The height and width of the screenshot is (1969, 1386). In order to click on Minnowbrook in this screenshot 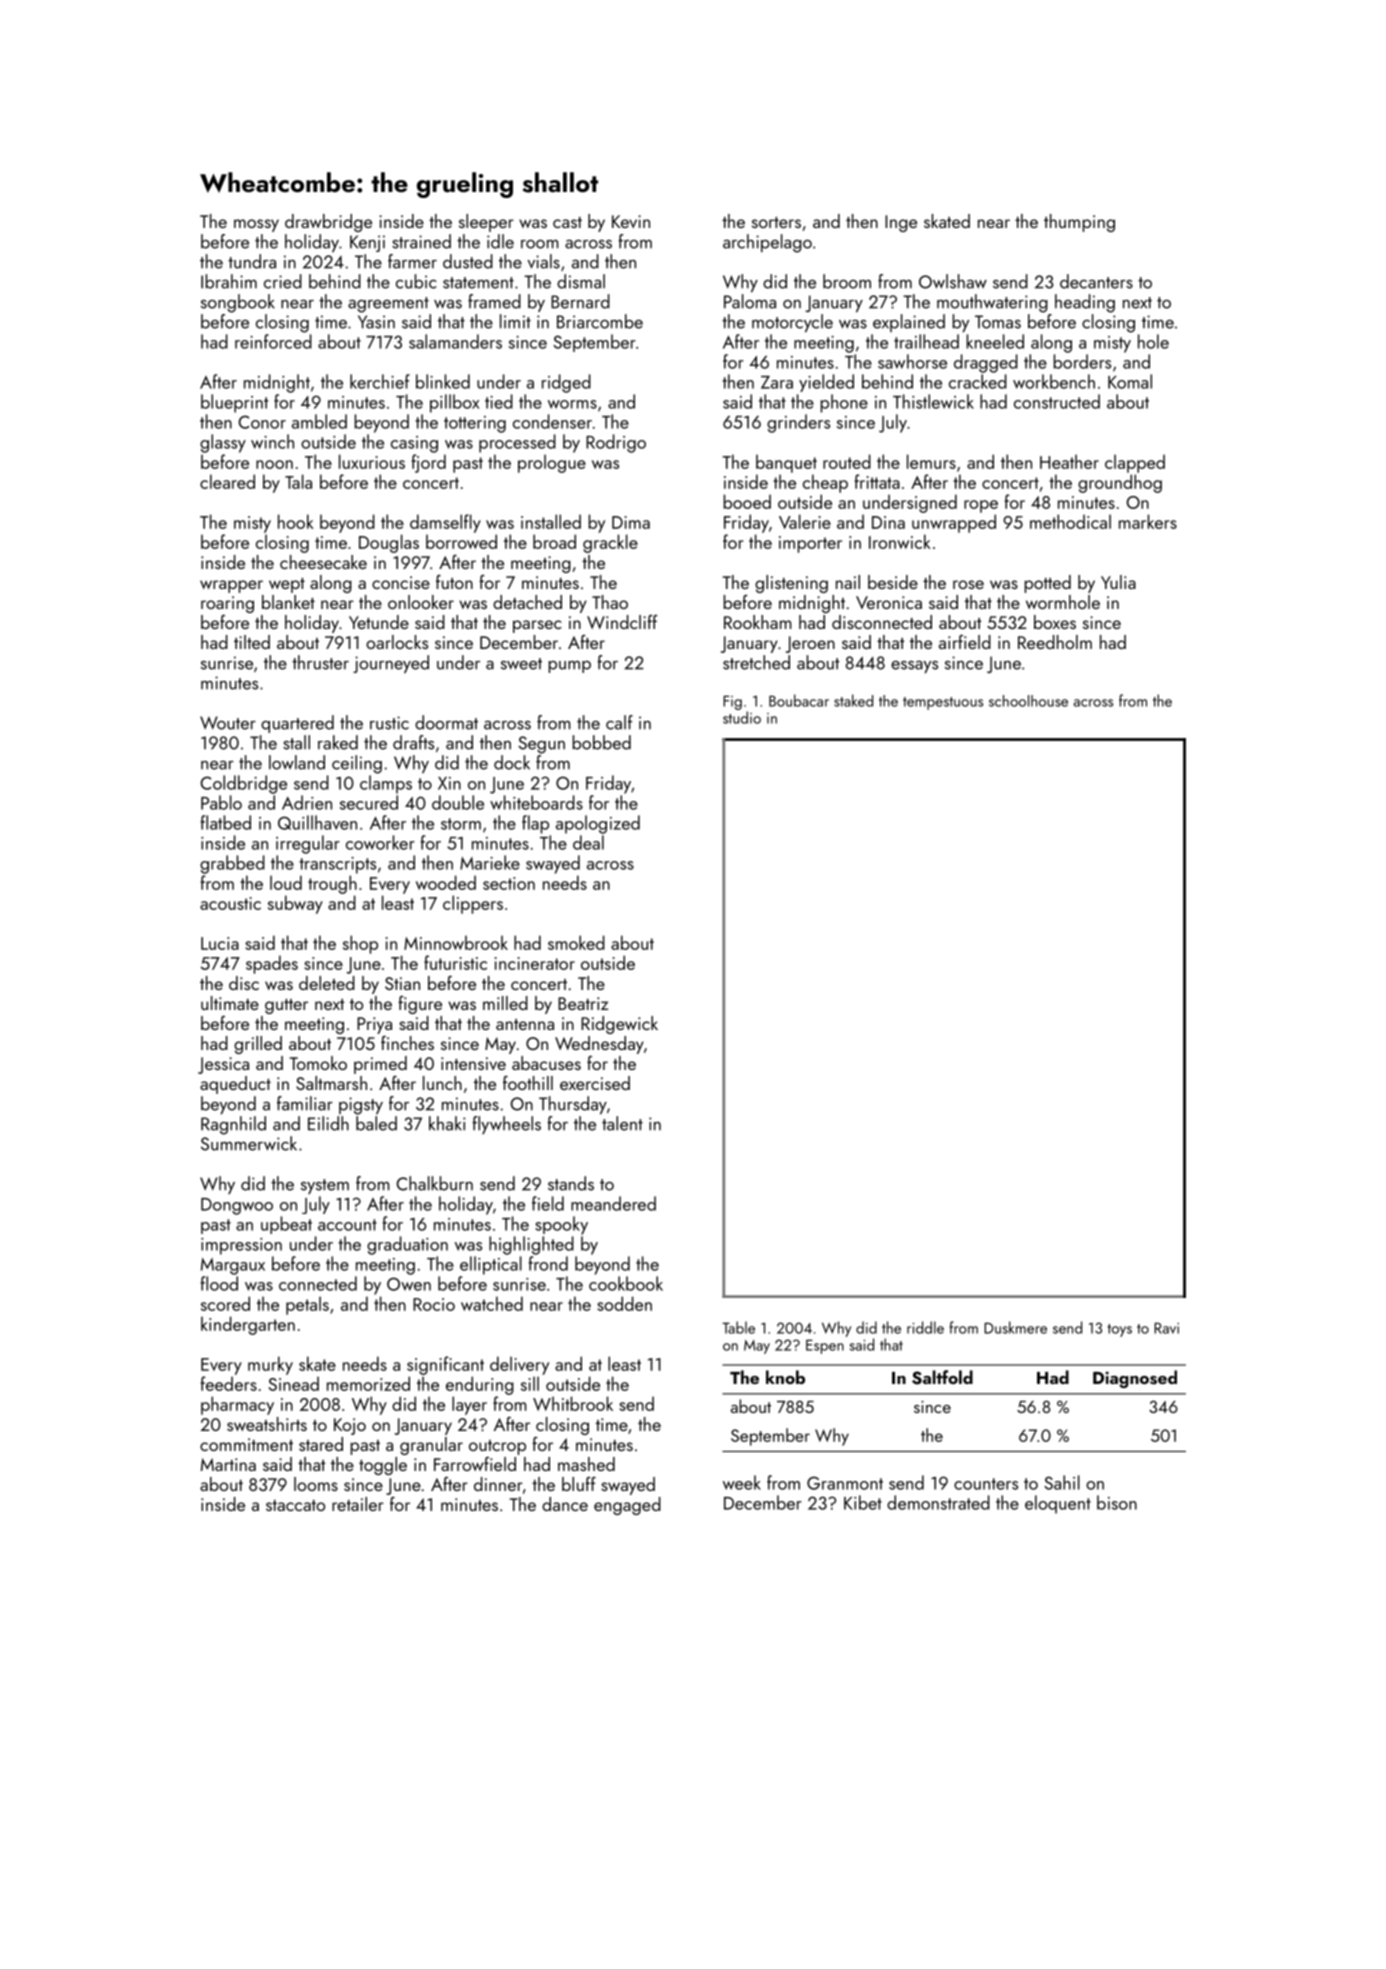, I will do `click(456, 942)`.
